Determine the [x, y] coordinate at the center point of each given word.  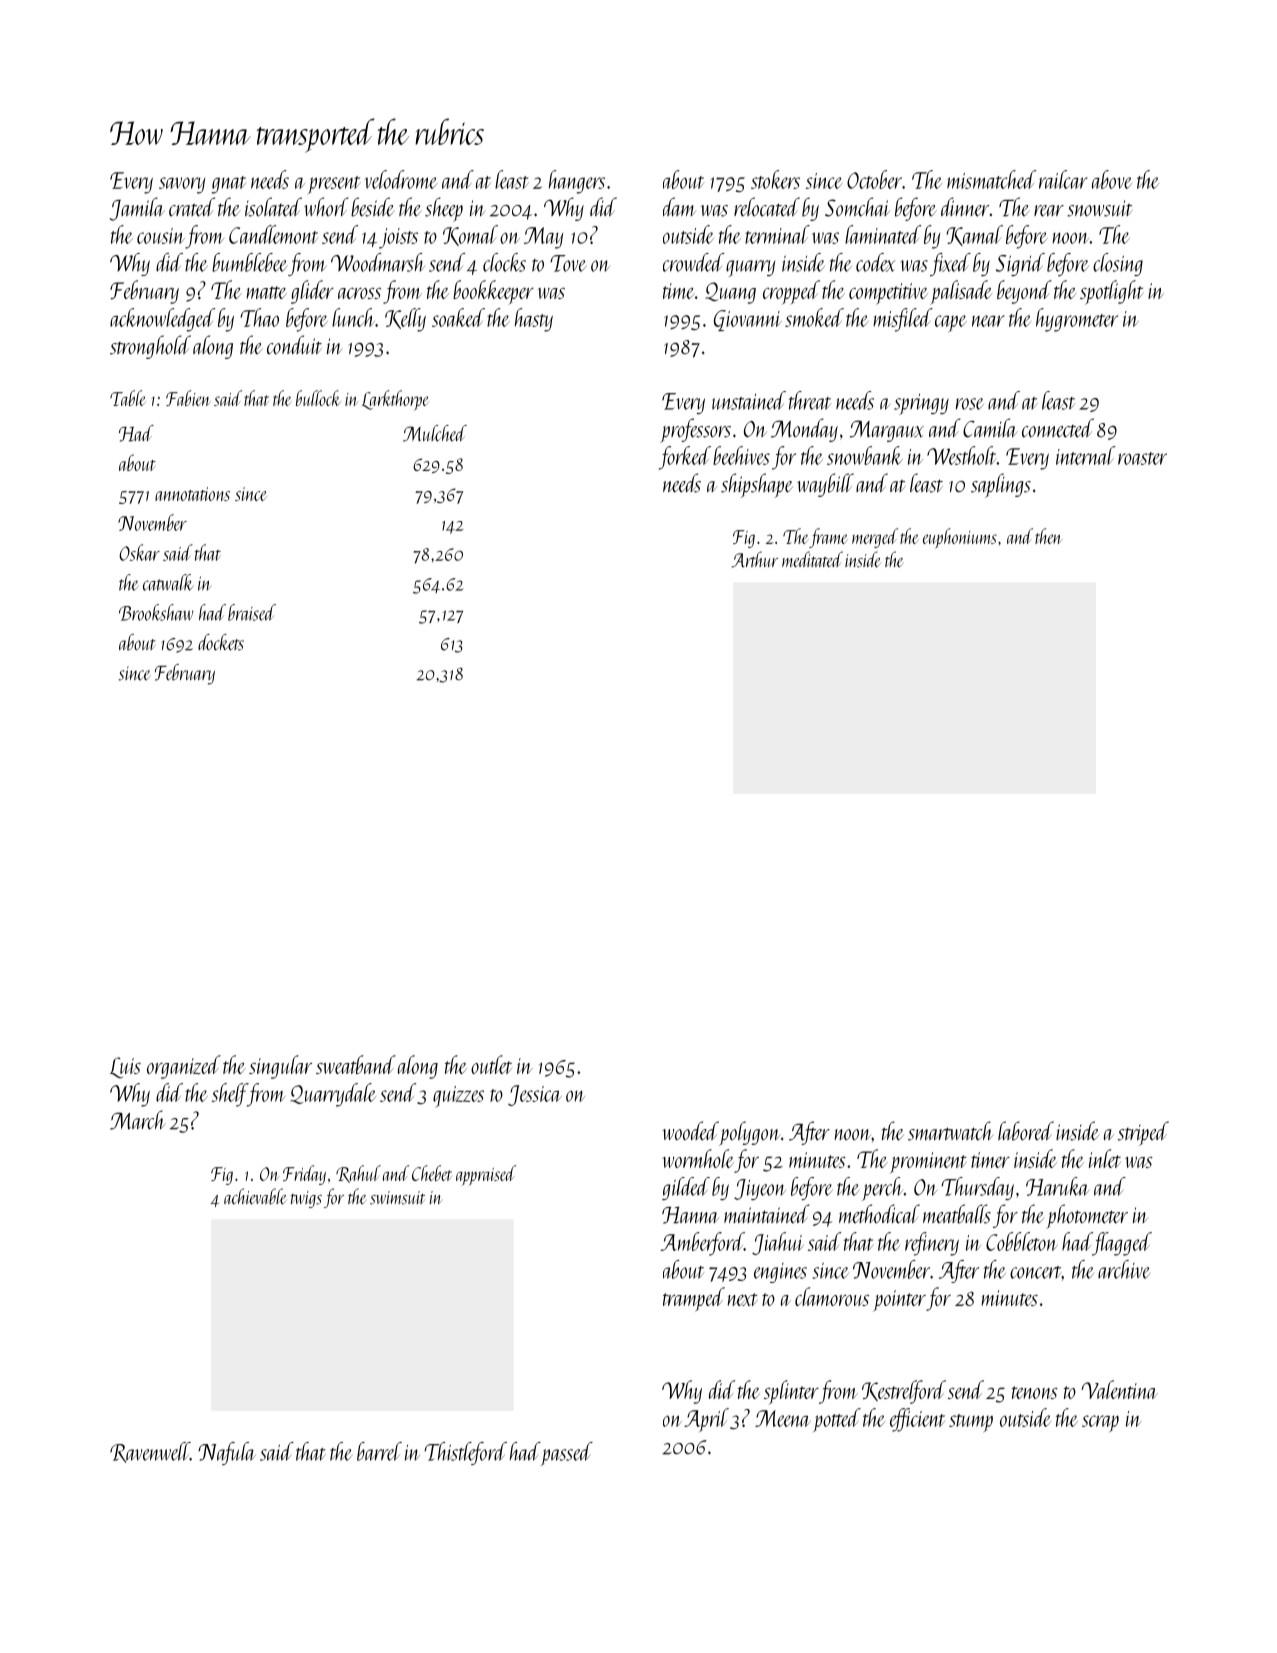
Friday [304, 1175]
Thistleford [465, 1453]
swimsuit [397, 1198]
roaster [1142, 458]
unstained [749, 400]
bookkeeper [493, 292]
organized [184, 1067]
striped [1143, 1133]
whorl [326, 206]
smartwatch [951, 1131]
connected [1058, 428]
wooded [690, 1131]
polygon [750, 1133]
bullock [318, 398]
